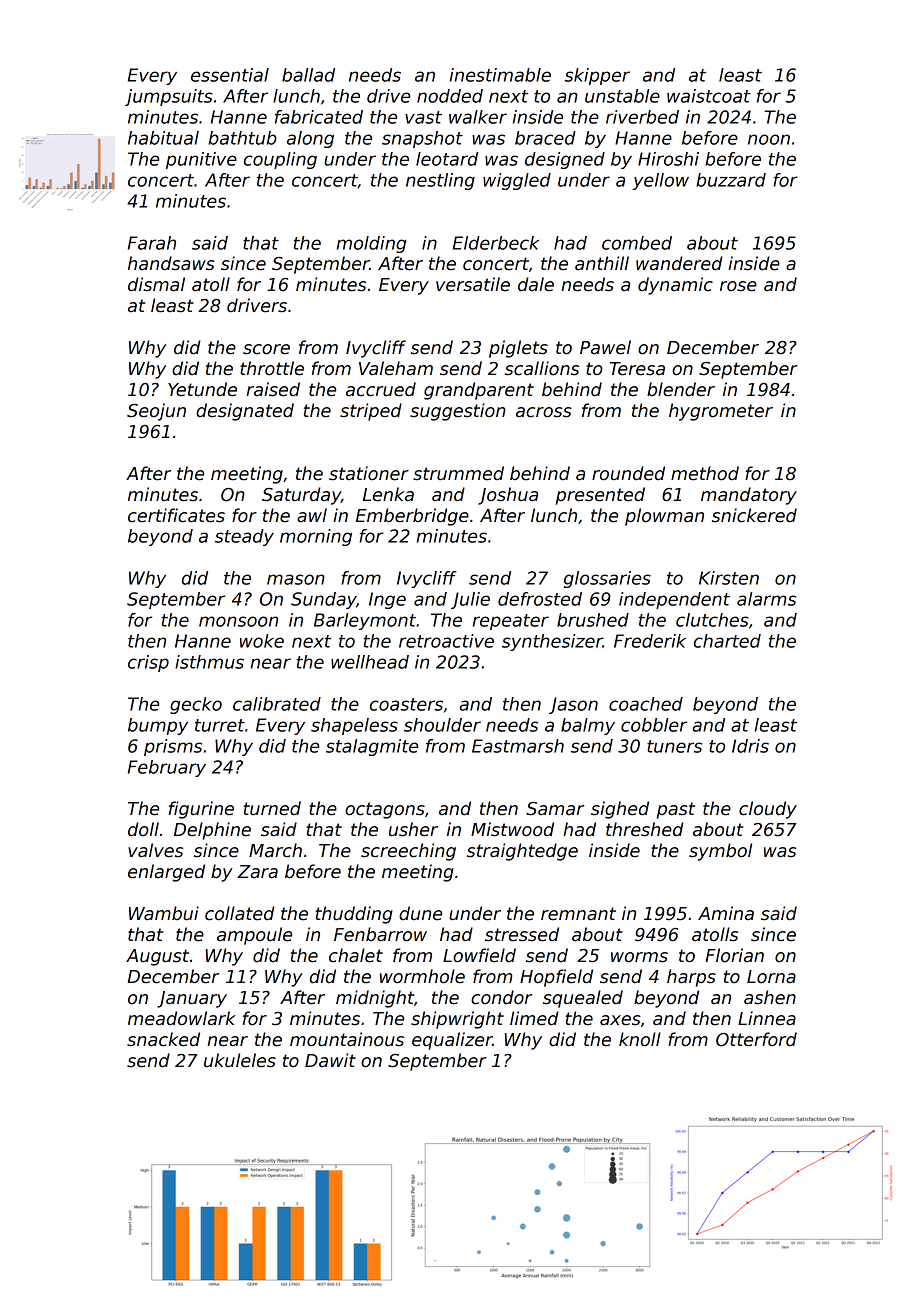 The width and height of the screenshot is (924, 1314). What do you see at coordinates (511, 622) in the screenshot?
I see `repeater` at bounding box center [511, 622].
